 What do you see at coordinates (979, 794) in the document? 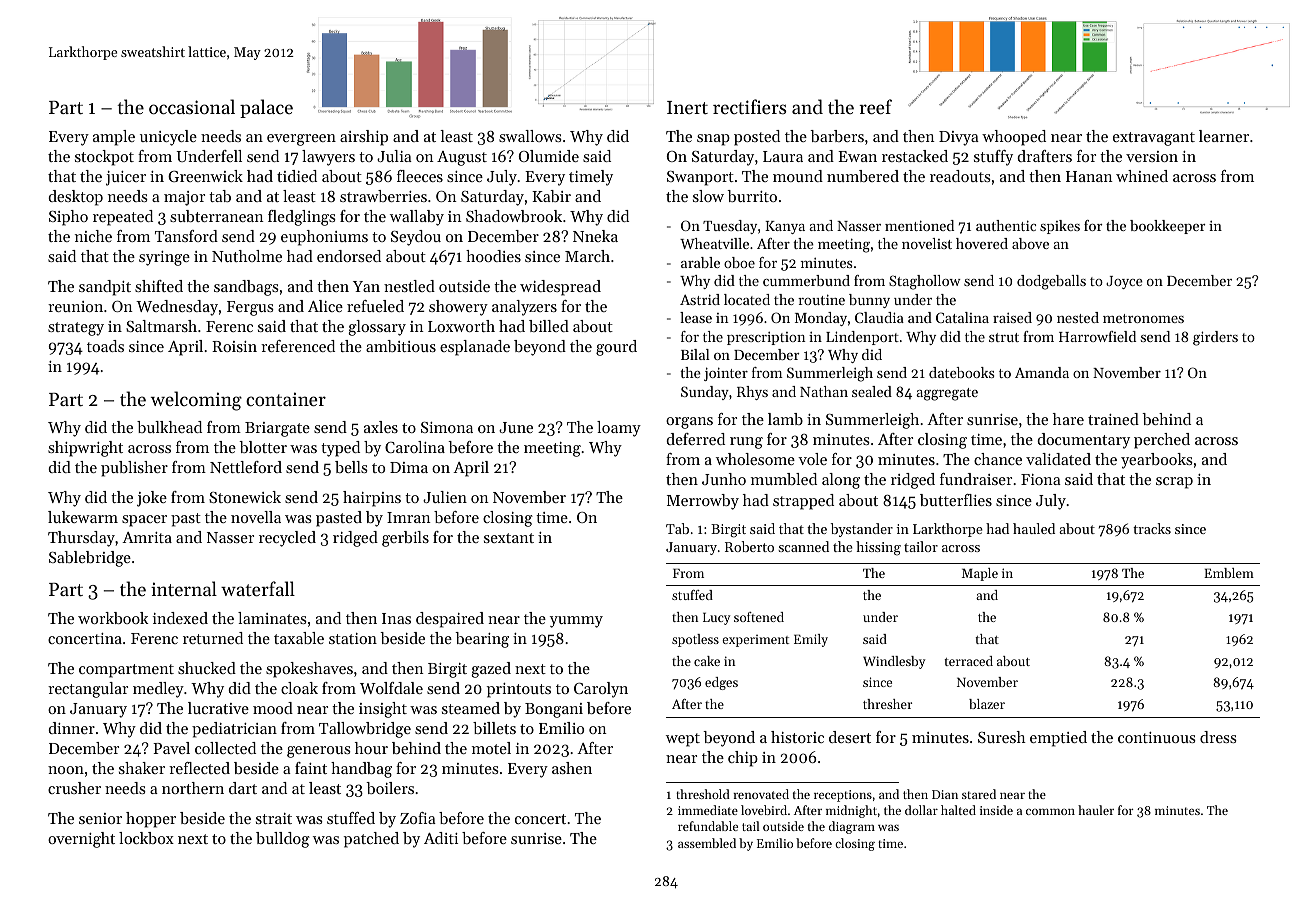
I see `stared` at bounding box center [979, 794].
